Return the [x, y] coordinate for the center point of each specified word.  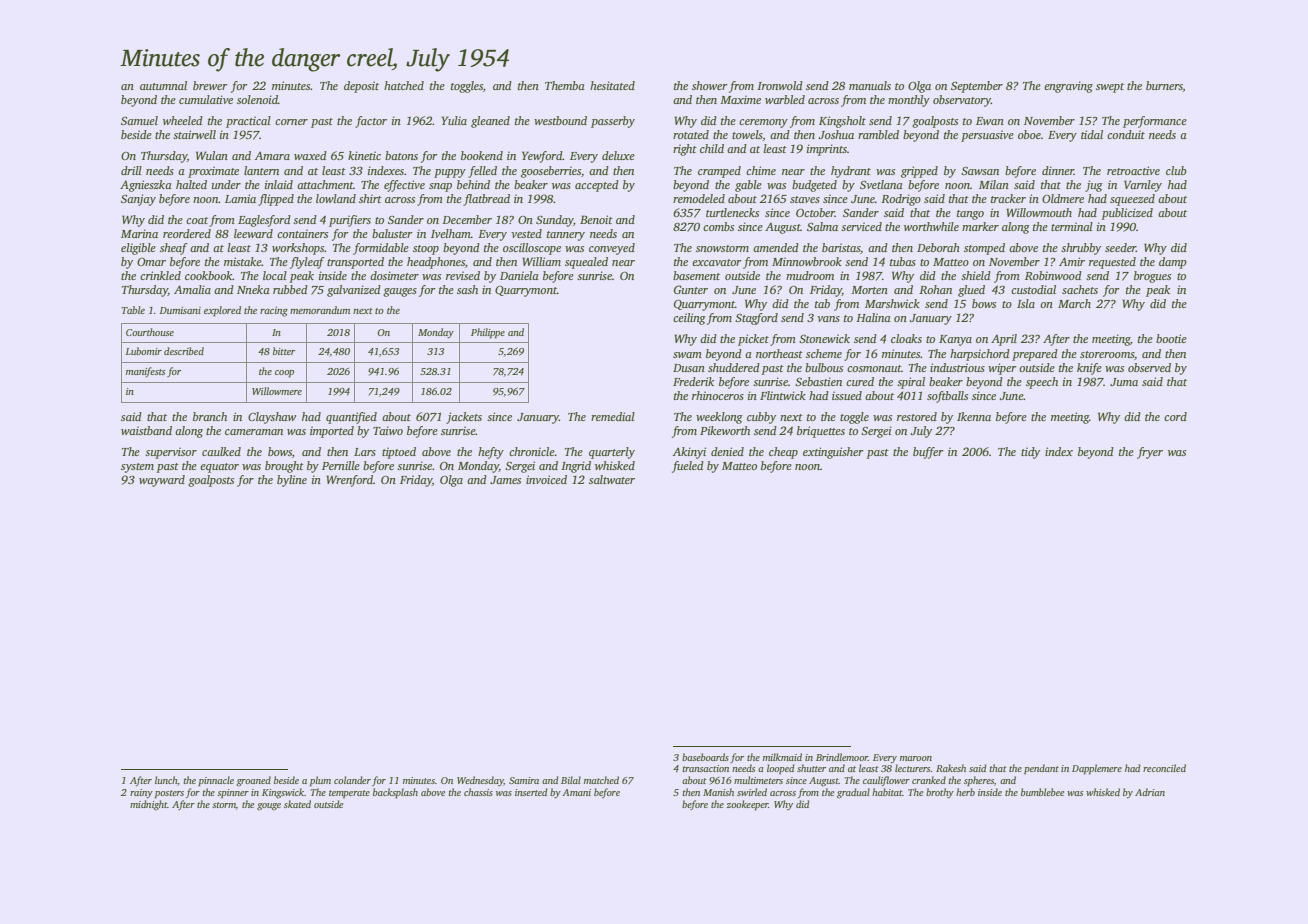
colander [352, 780]
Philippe [488, 333]
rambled [878, 134]
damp [1173, 263]
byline [292, 481]
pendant [1041, 769]
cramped [719, 172]
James [505, 480]
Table [133, 310]
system [137, 468]
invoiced [546, 479]
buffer [928, 453]
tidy [1030, 453]
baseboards [705, 757]
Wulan [212, 155]
